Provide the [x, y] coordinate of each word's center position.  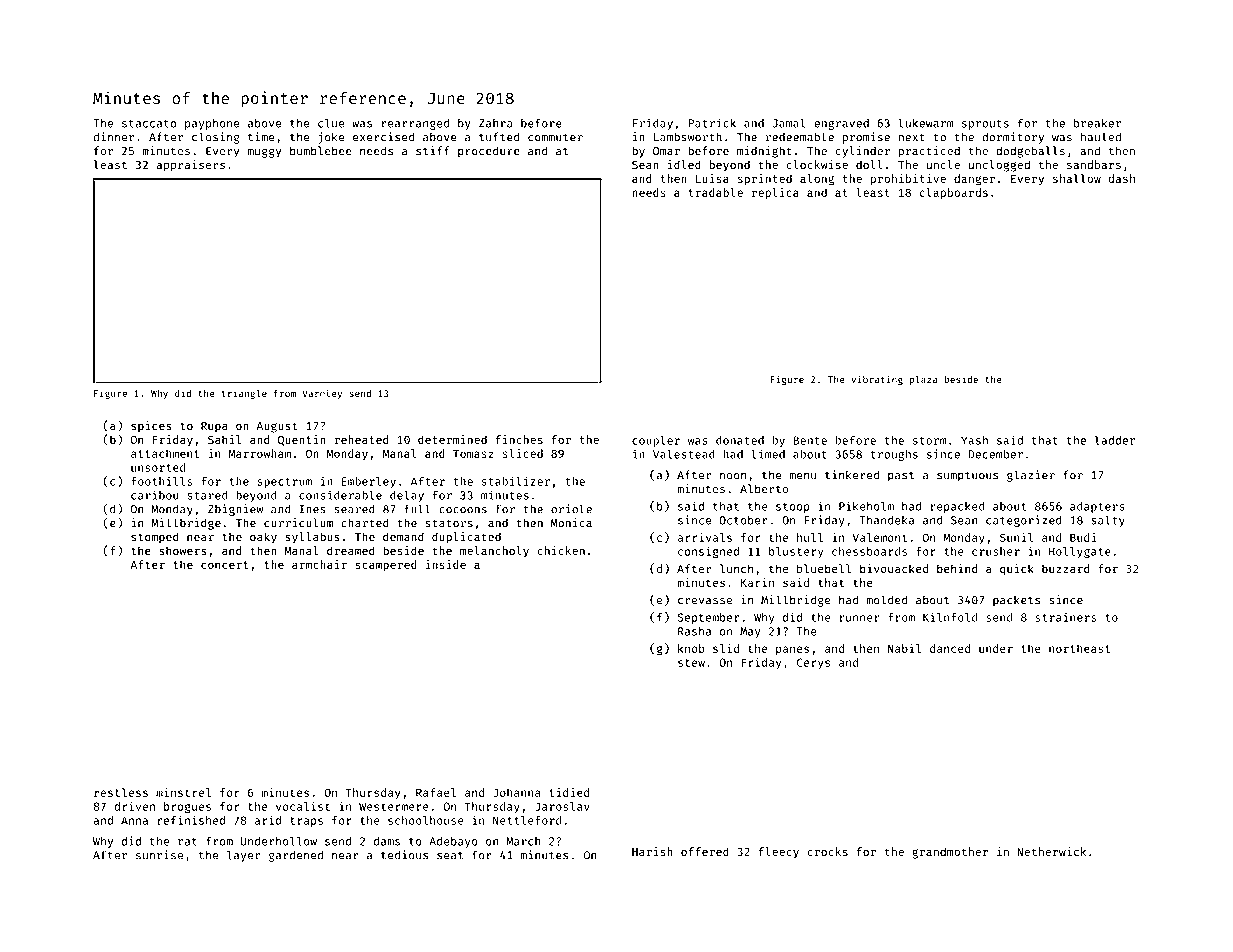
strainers [1065, 617]
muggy [264, 153]
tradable [715, 192]
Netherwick [1051, 851]
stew [691, 663]
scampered [386, 565]
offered [705, 851]
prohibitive [908, 179]
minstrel [183, 792]
